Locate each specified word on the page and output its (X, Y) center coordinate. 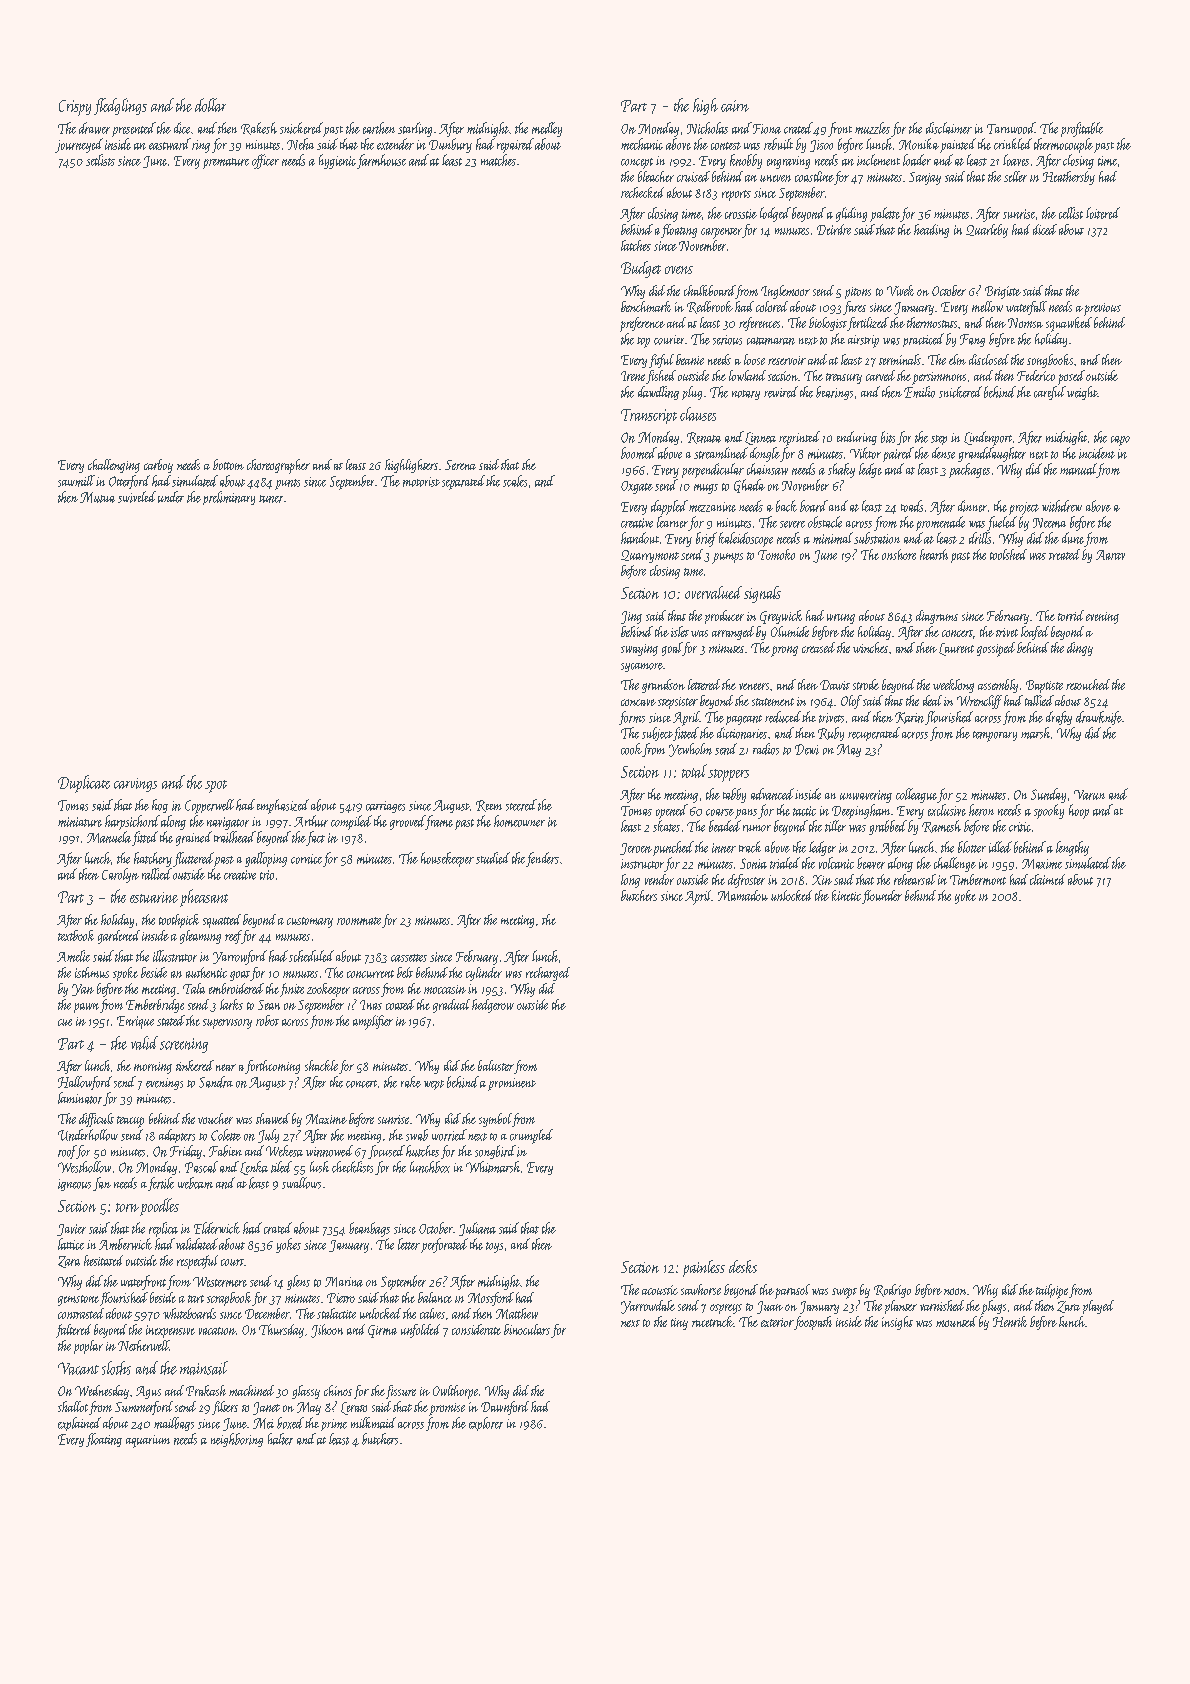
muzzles (872, 128)
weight (1082, 393)
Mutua (97, 497)
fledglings (120, 106)
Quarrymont (650, 556)
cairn (735, 106)
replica (163, 1229)
